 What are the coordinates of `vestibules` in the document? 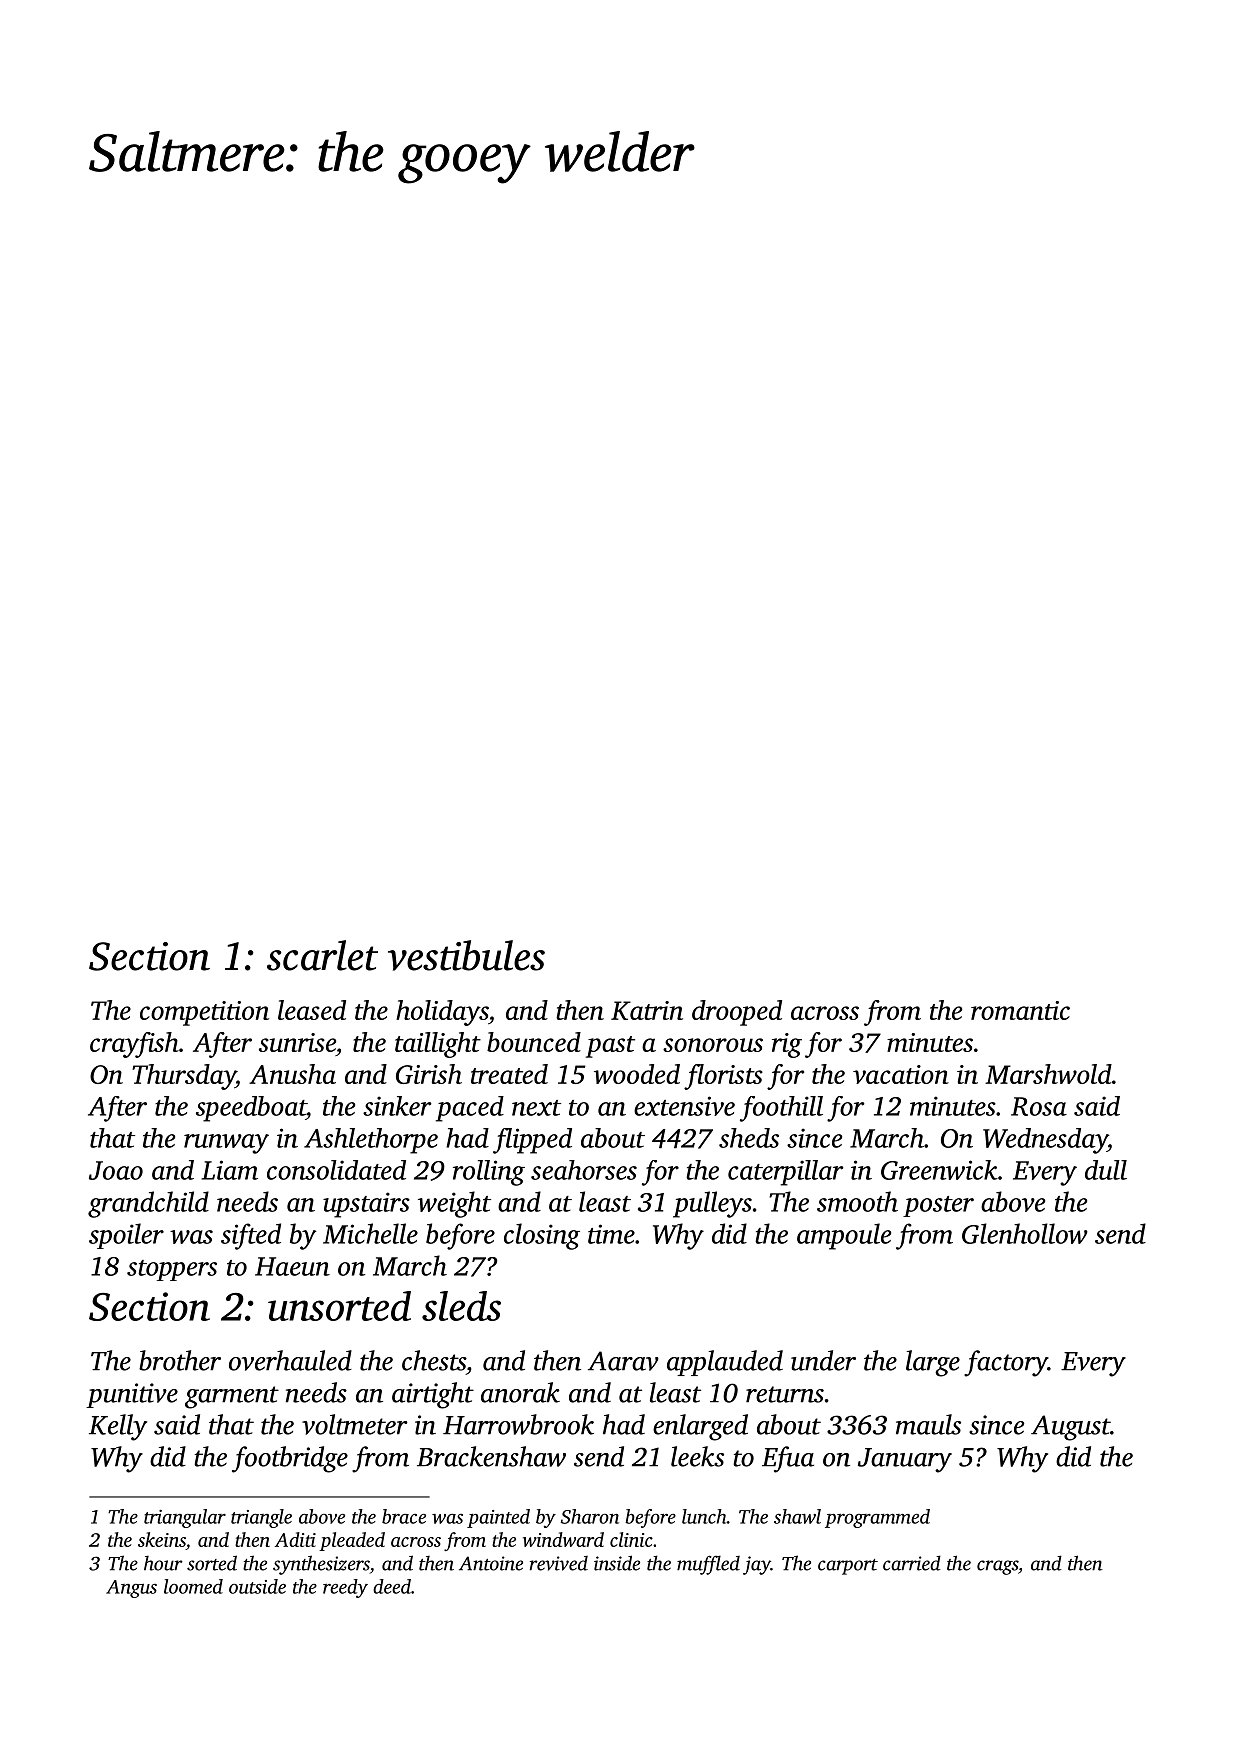 It's located at (466, 955).
